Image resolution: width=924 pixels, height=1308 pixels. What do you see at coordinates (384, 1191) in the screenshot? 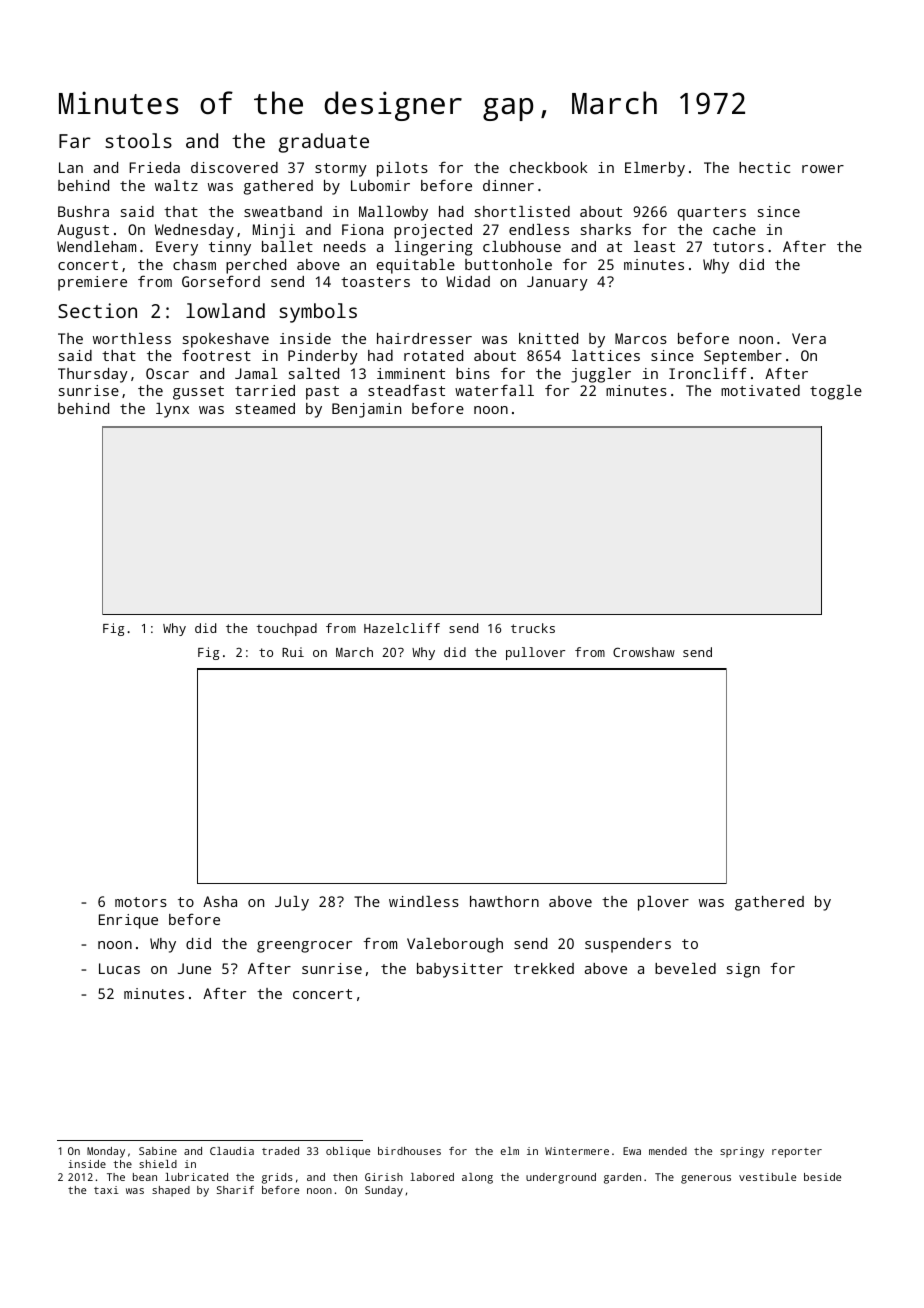
I see `Sunday` at bounding box center [384, 1191].
